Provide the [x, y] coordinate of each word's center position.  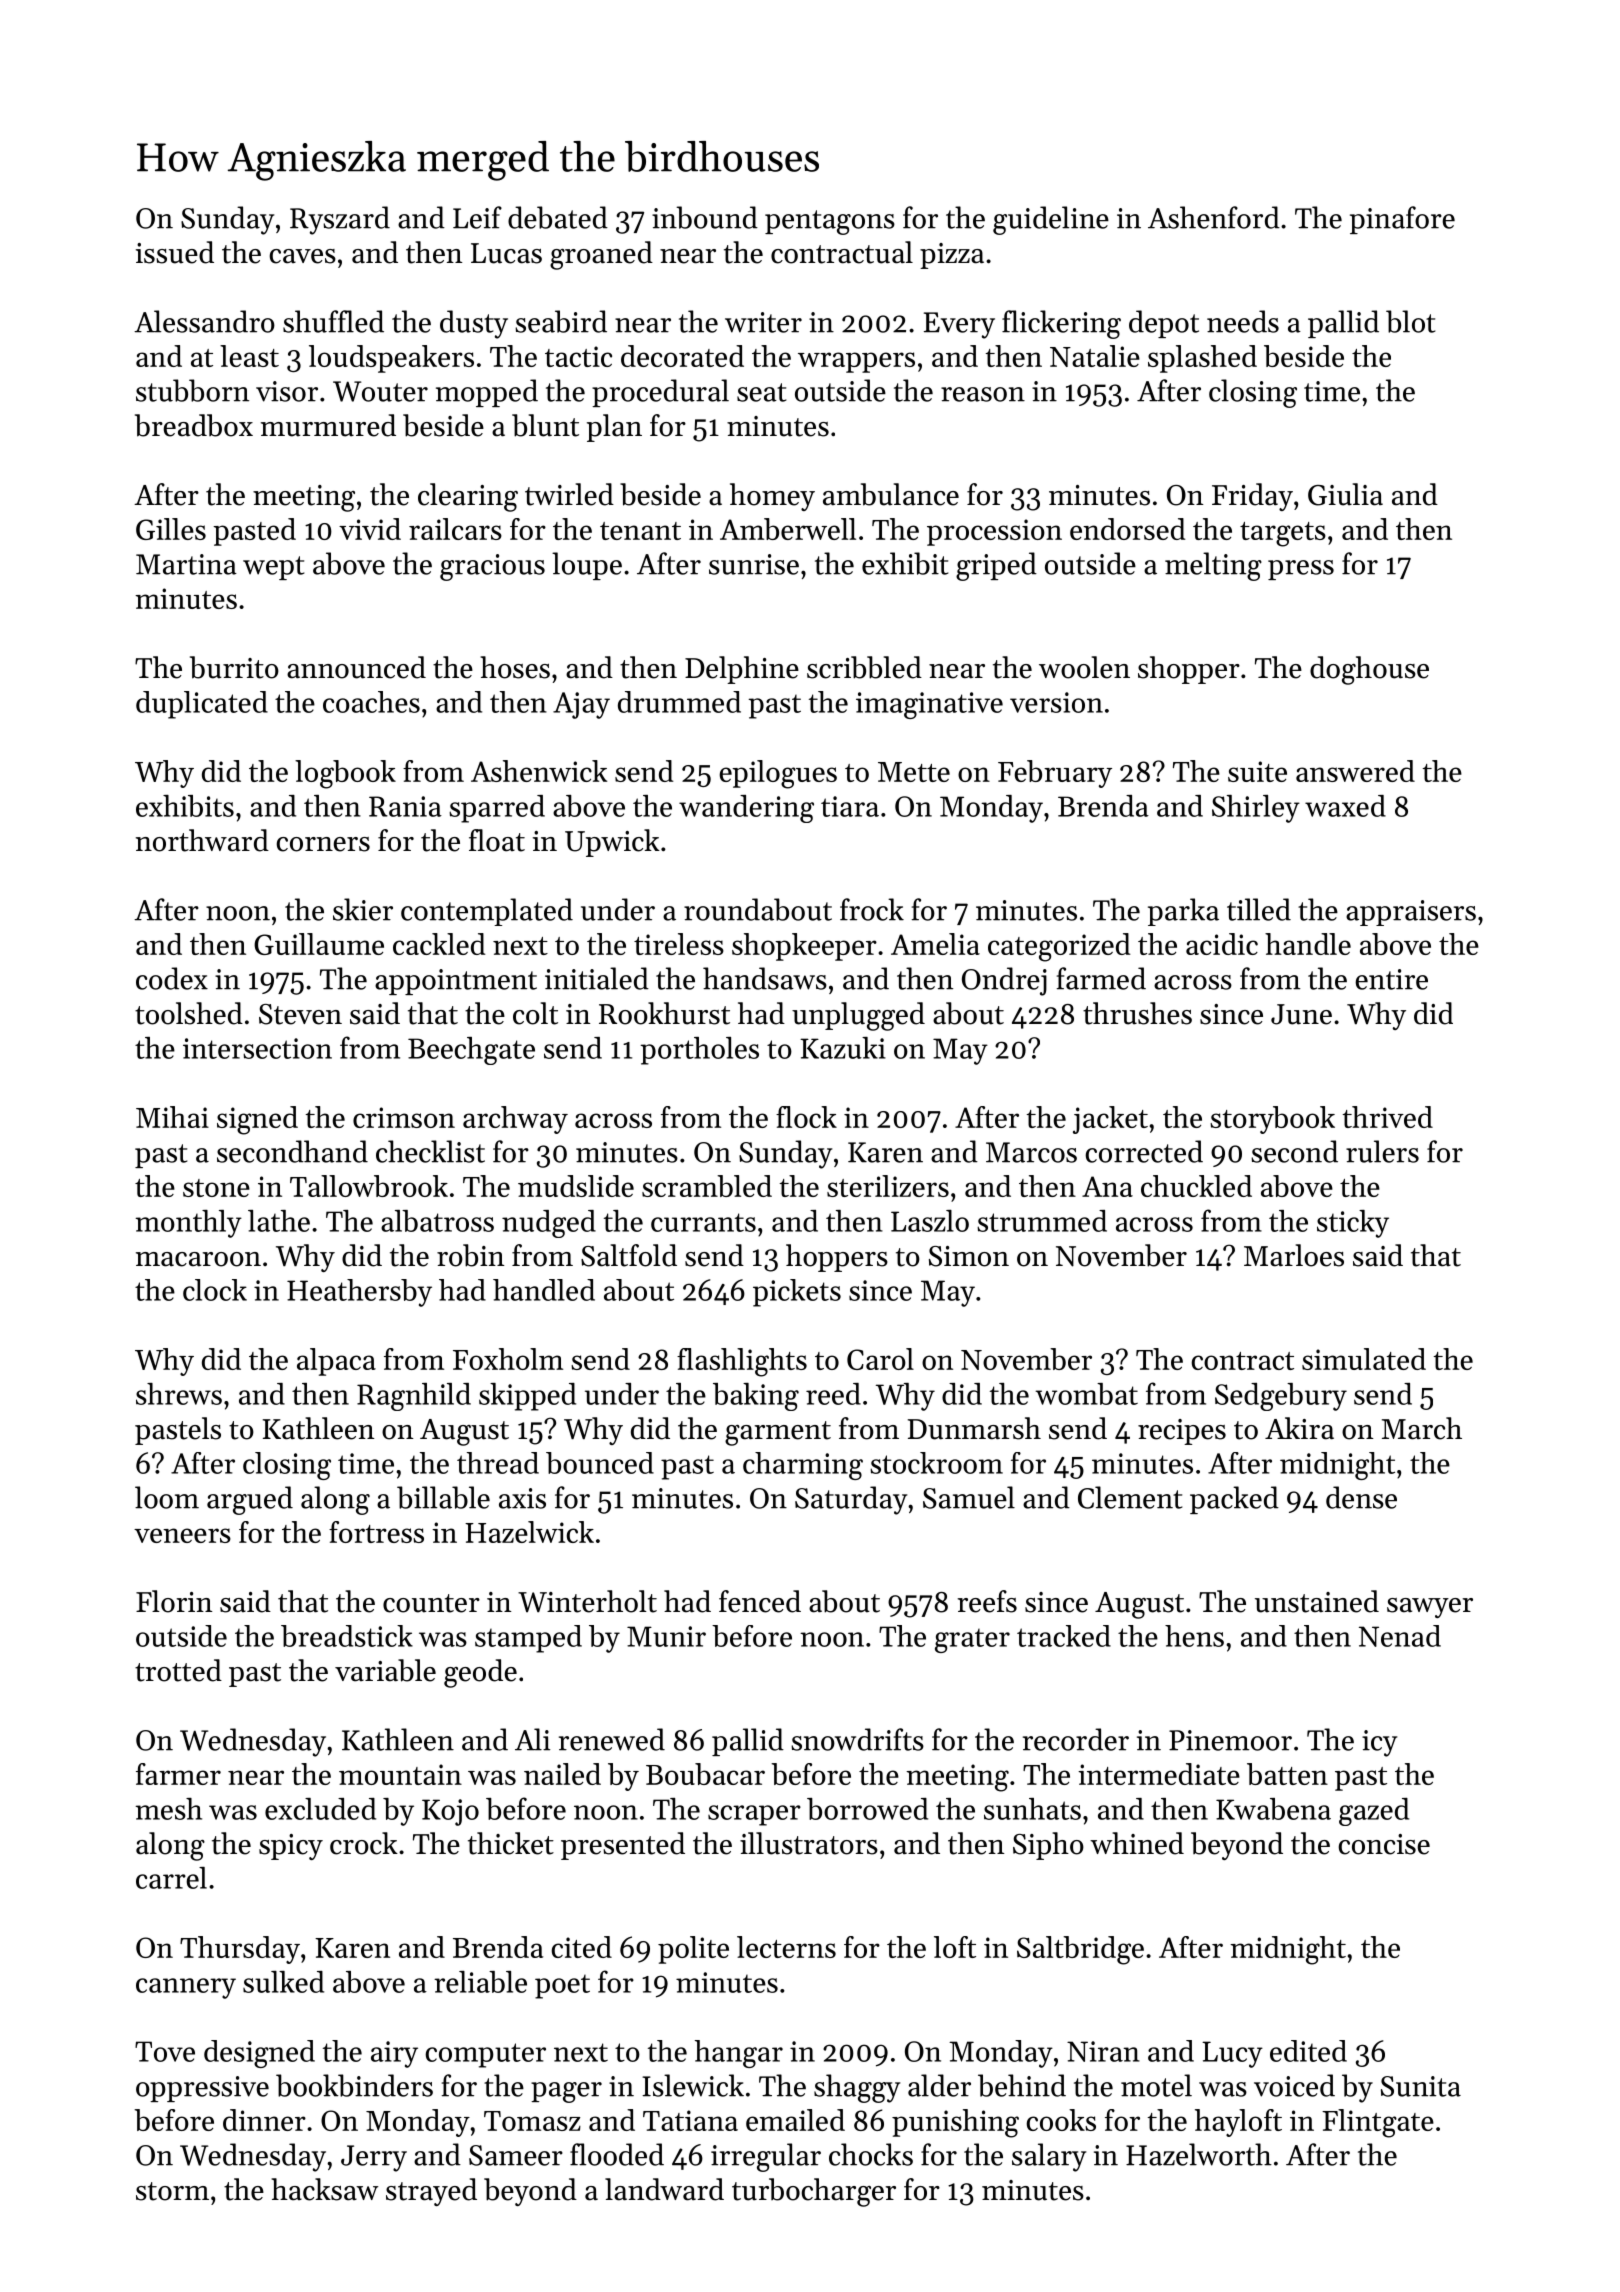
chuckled [1196, 1186]
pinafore [1402, 220]
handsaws [765, 978]
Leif [477, 217]
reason [983, 394]
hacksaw [324, 2189]
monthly [189, 1224]
